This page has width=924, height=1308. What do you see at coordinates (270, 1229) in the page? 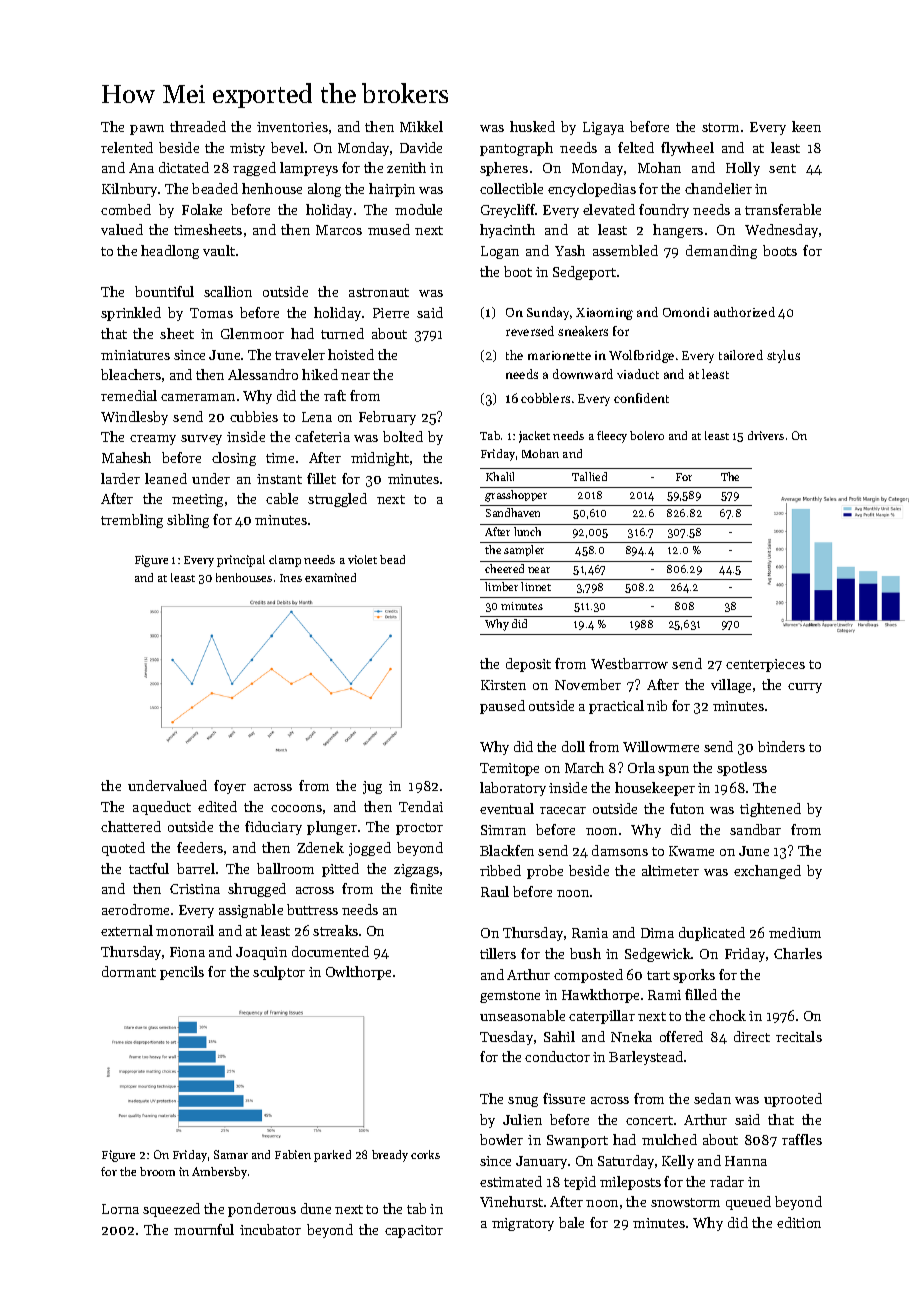
I see `incubator` at bounding box center [270, 1229].
